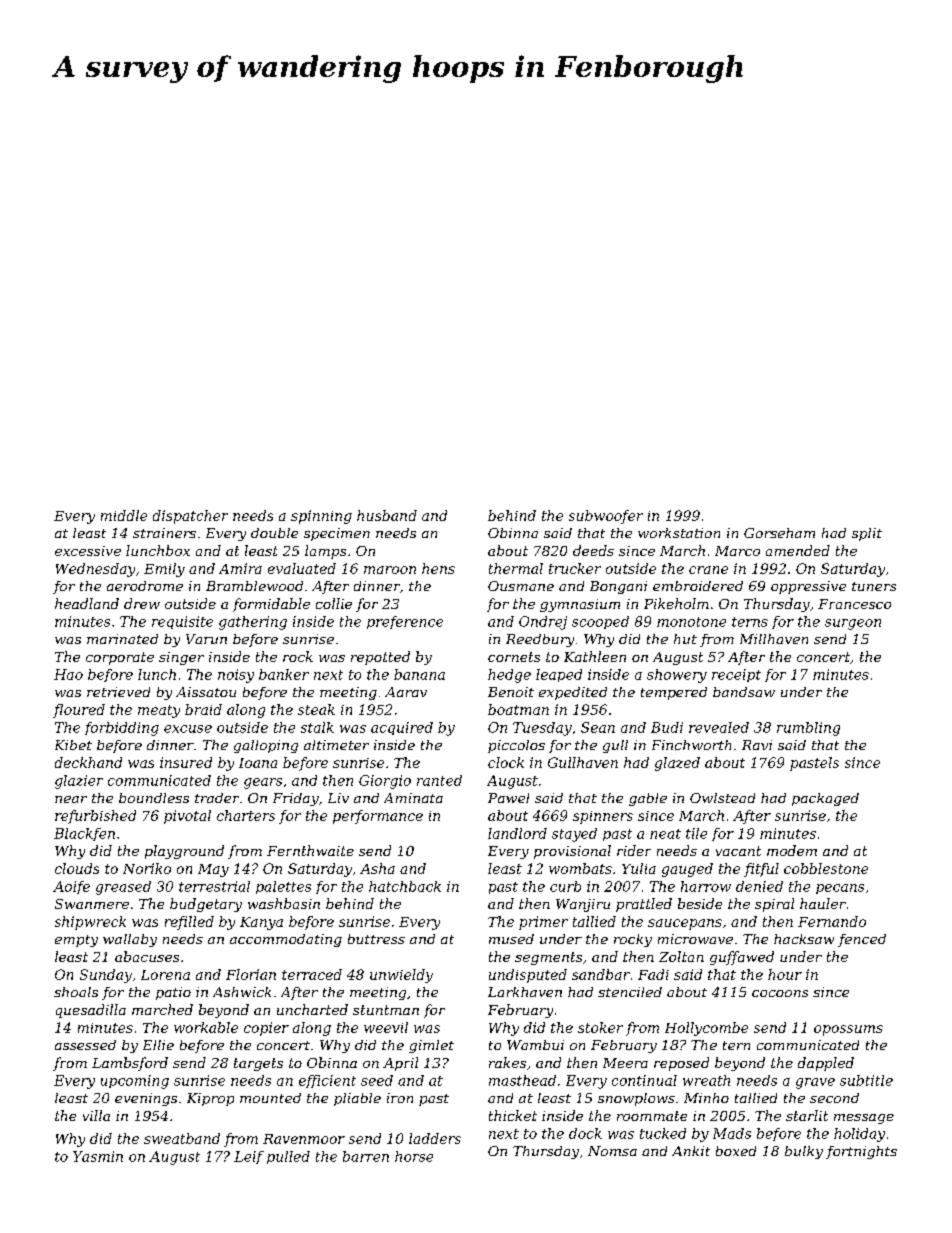 This page has width=952, height=1233. Describe the element at coordinates (186, 762) in the page. I see `insured` at that location.
